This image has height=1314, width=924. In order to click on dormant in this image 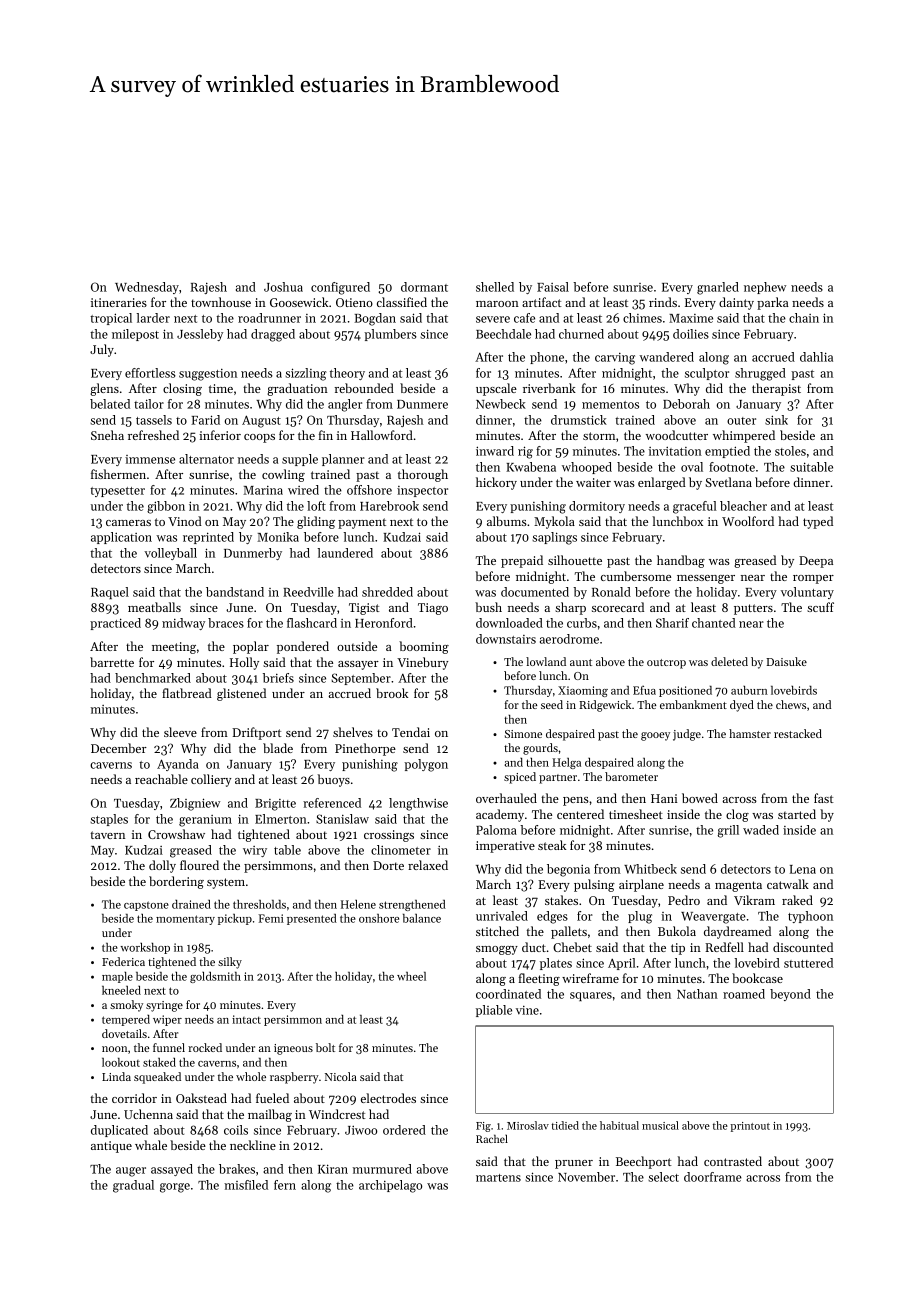, I will do `click(424, 287)`.
